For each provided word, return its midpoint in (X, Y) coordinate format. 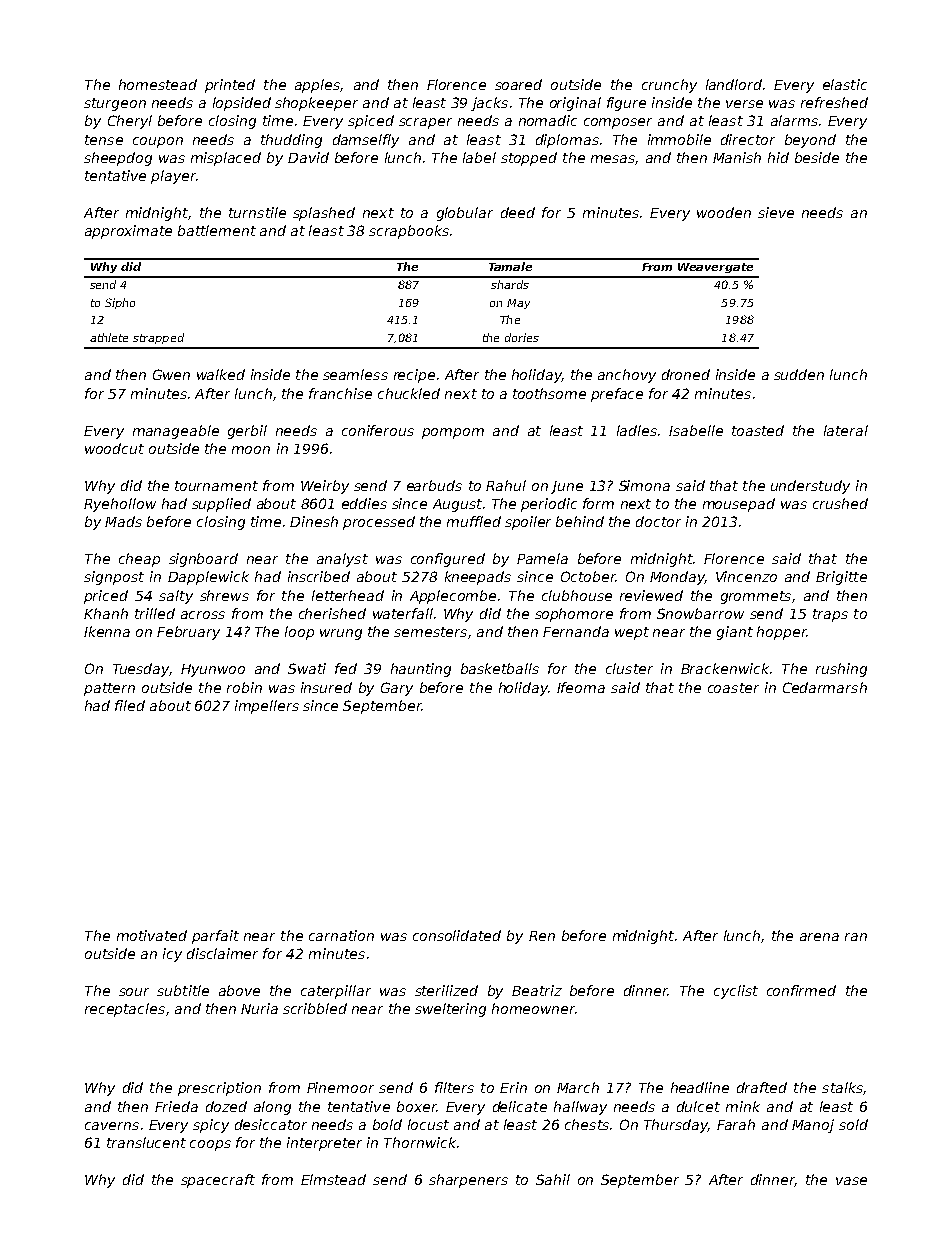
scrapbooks (409, 232)
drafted (762, 1087)
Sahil (553, 1179)
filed (130, 705)
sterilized (446, 990)
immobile (679, 139)
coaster (733, 688)
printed (230, 86)
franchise (340, 393)
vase (851, 1181)
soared (518, 84)
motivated (152, 935)
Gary (397, 689)
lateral (846, 430)
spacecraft (218, 1181)
